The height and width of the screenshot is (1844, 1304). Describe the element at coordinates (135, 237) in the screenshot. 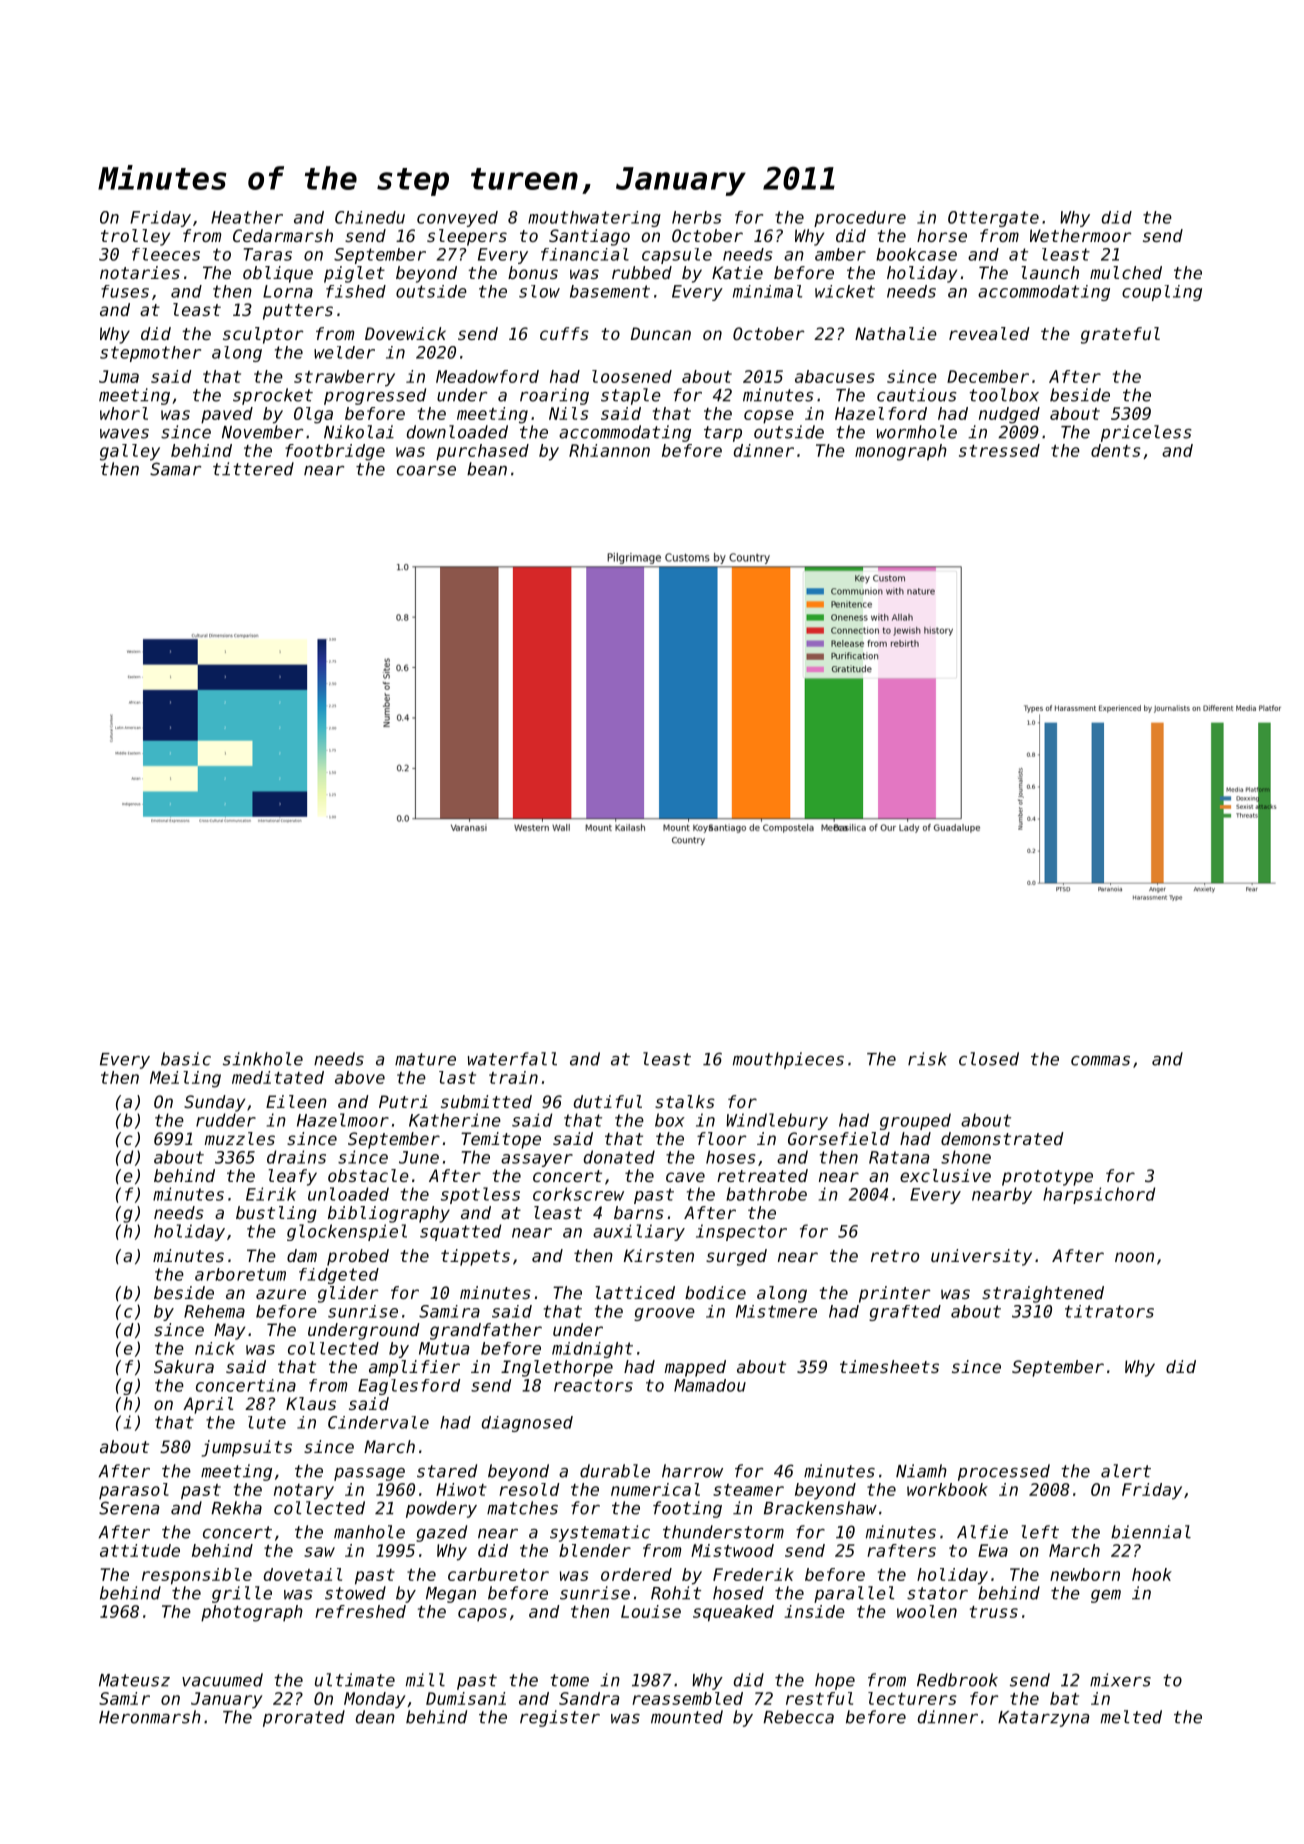

I see `trolley` at that location.
